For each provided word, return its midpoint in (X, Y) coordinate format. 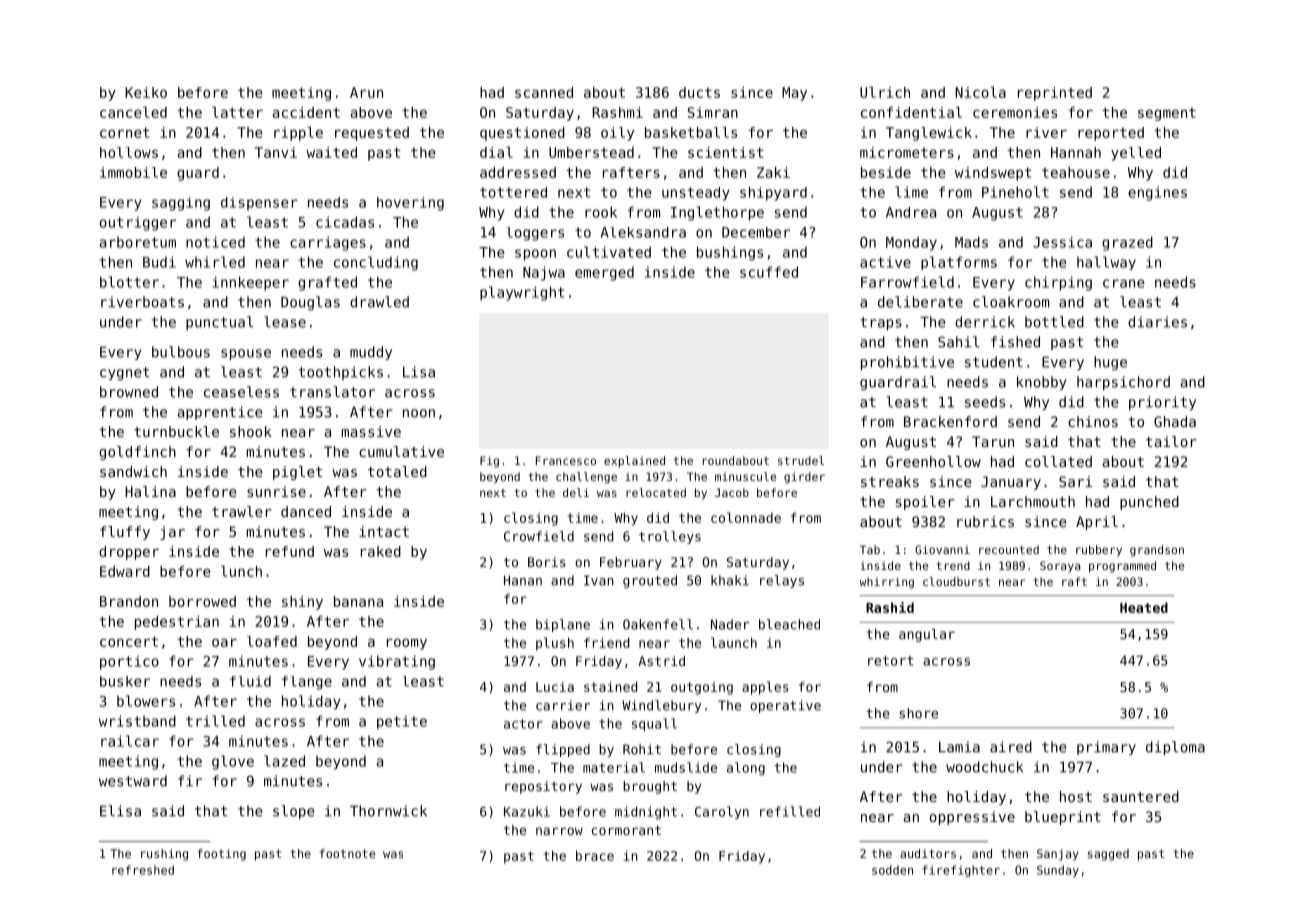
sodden (892, 870)
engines (1157, 193)
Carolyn (722, 812)
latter (237, 112)
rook (601, 212)
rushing (164, 855)
